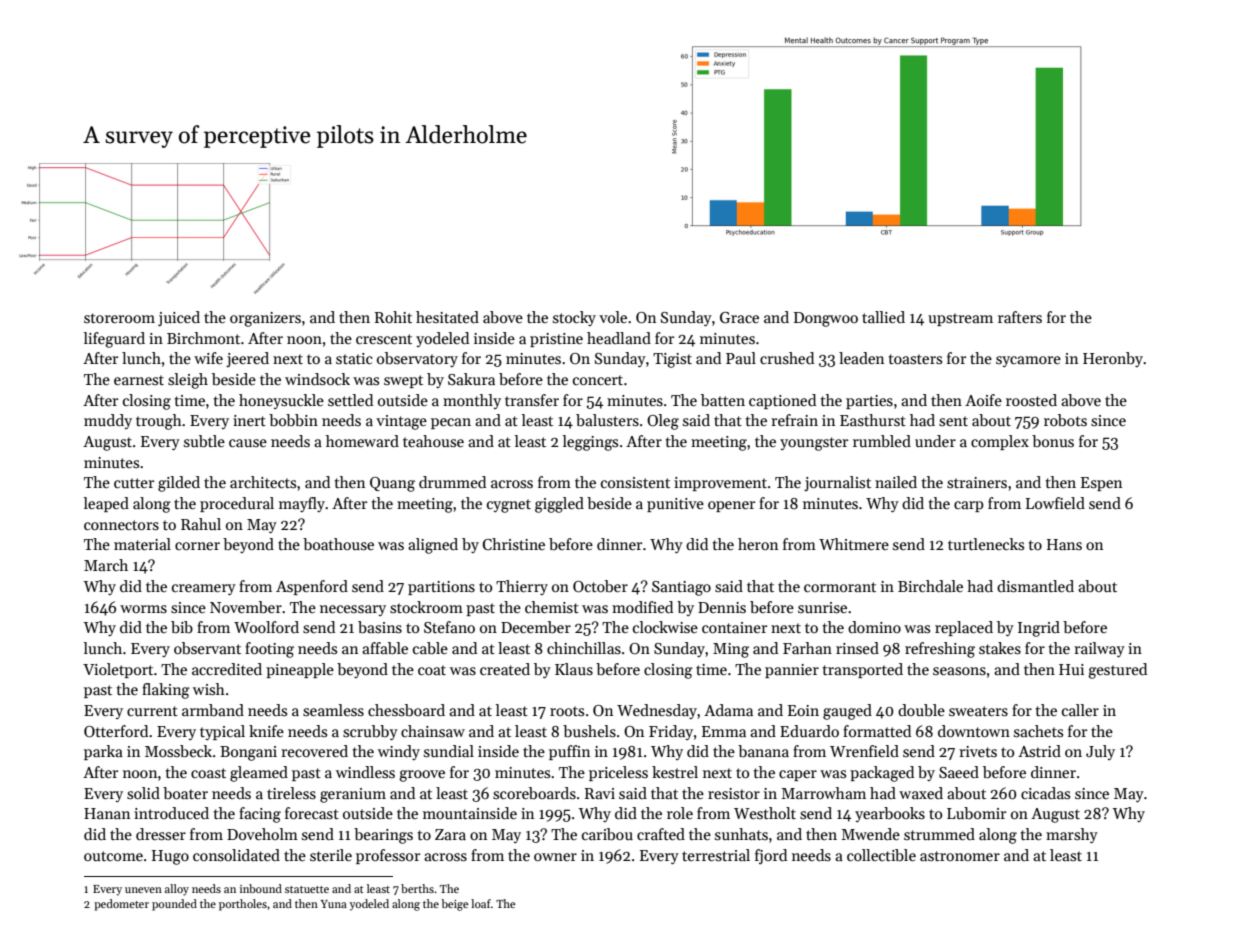 The width and height of the image is (1233, 952). Describe the element at coordinates (964, 628) in the image. I see `replaced` at that location.
